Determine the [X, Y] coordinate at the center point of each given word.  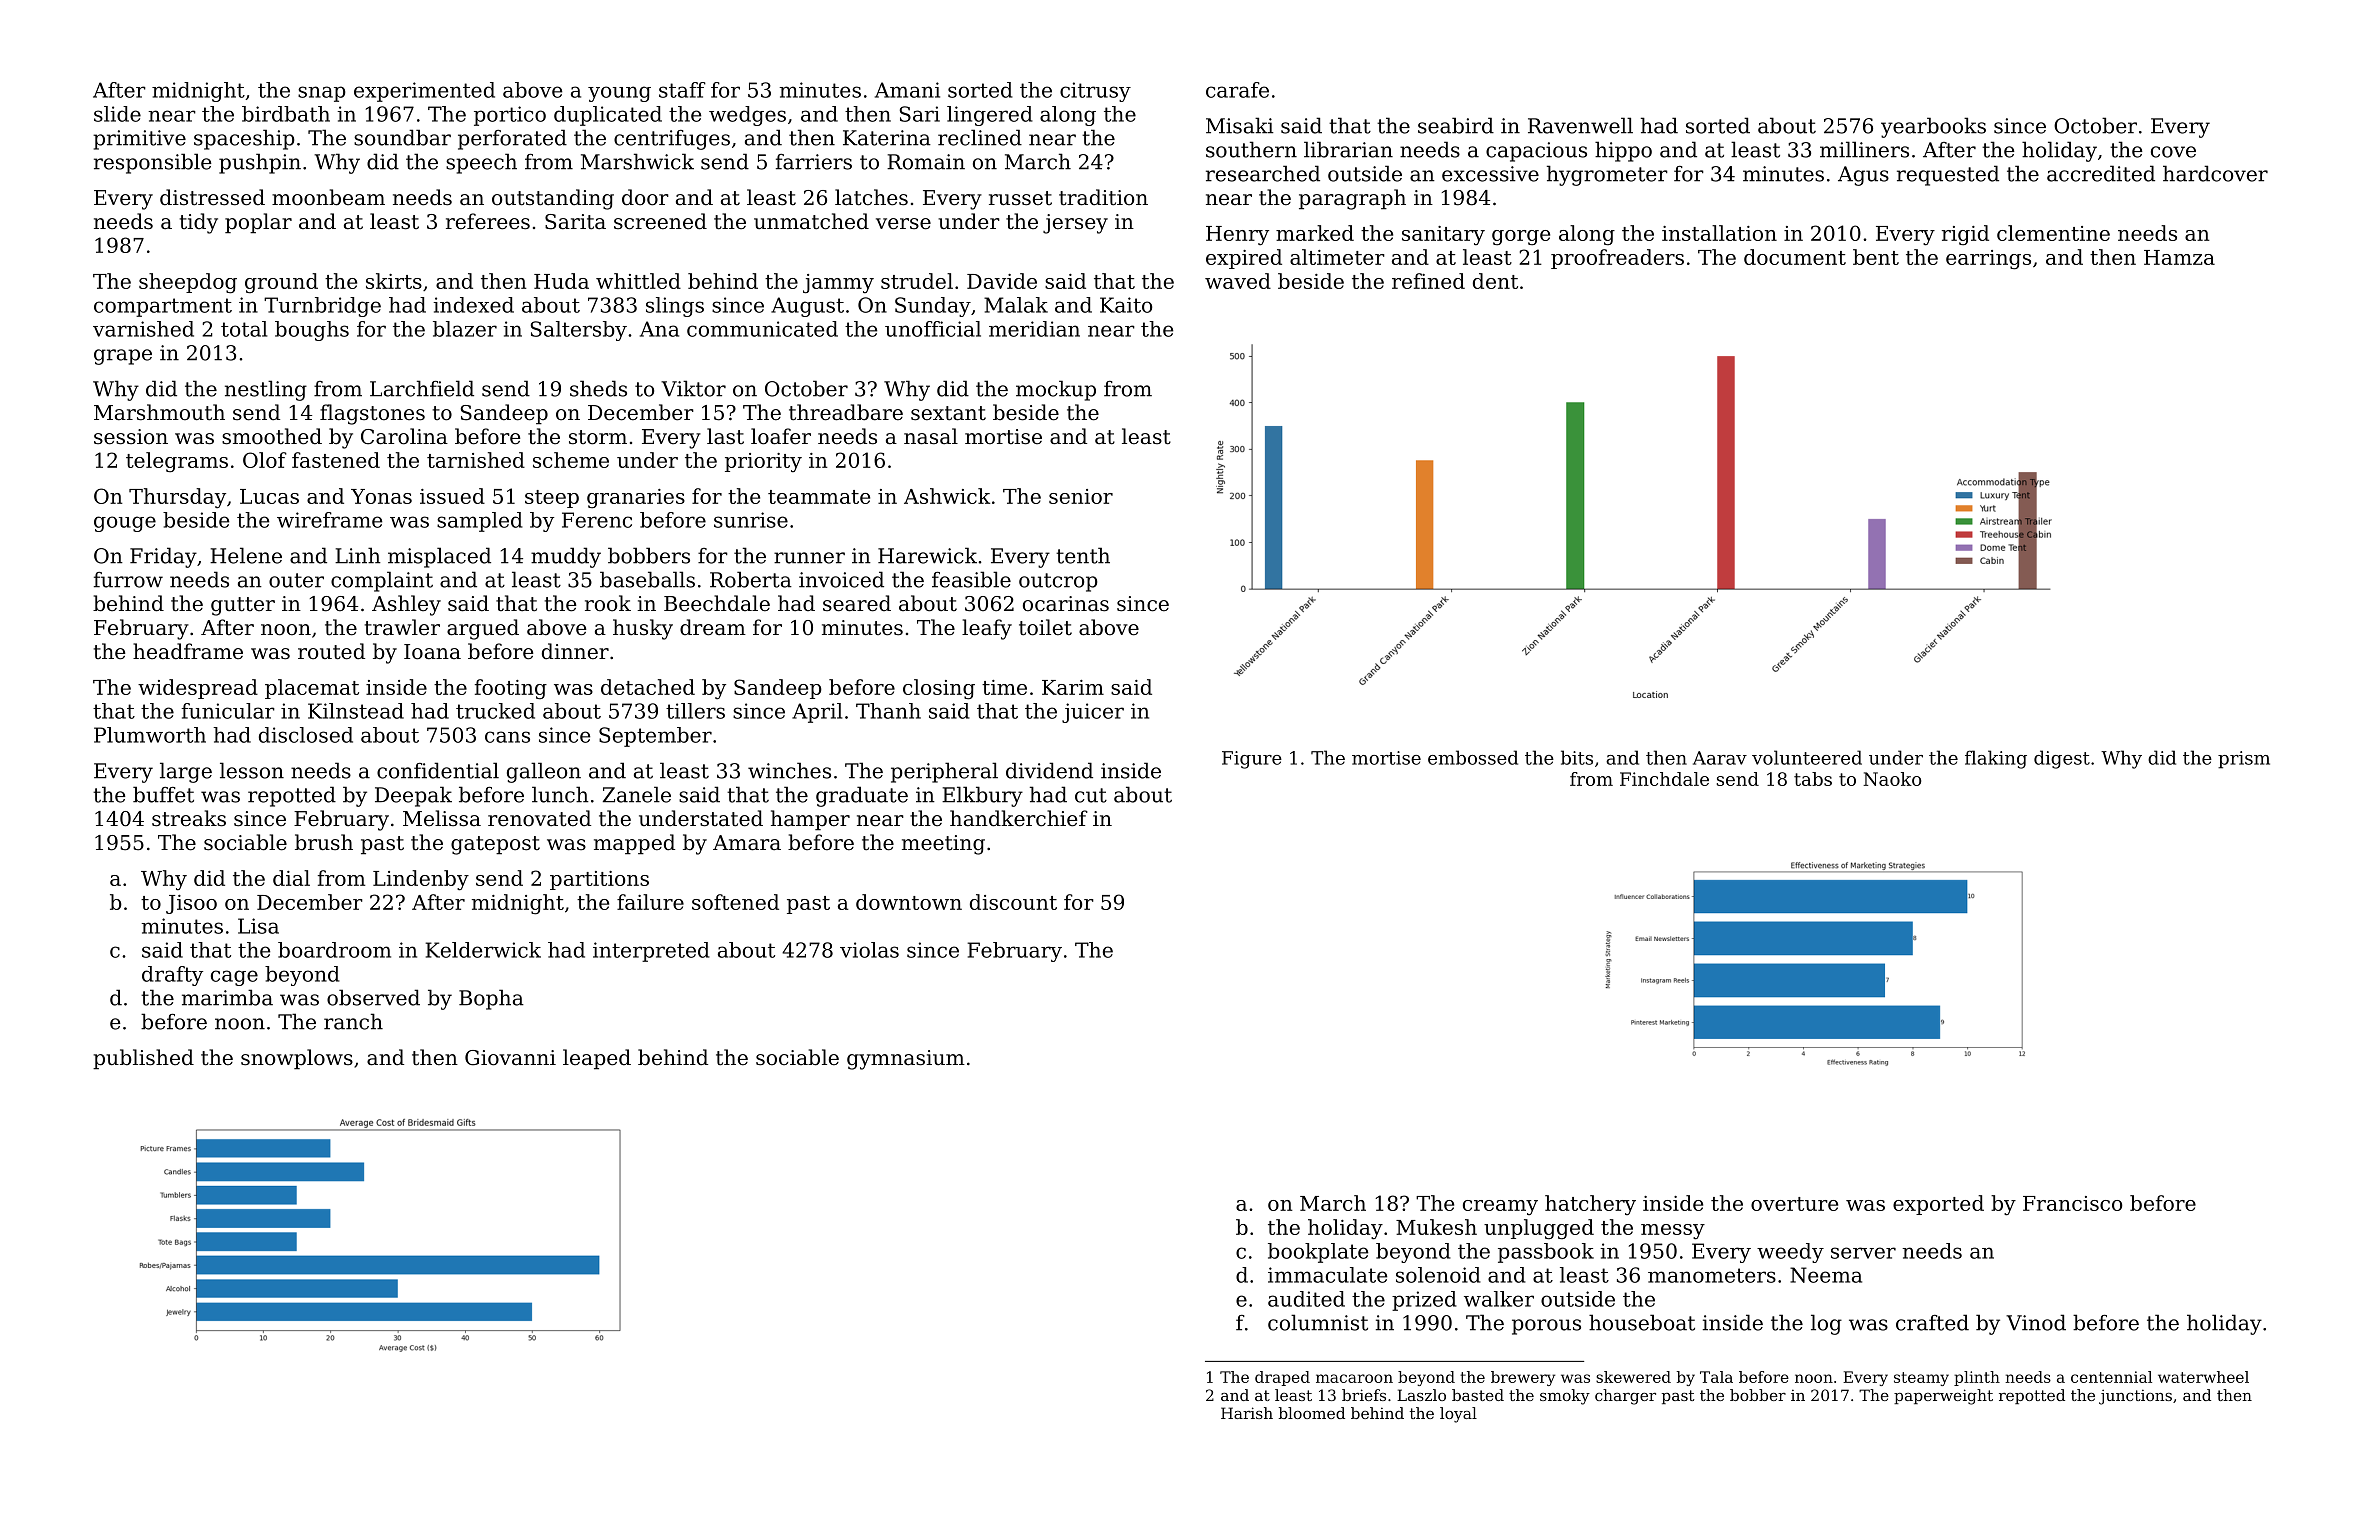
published [143, 1059]
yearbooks [1933, 127]
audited [1306, 1299]
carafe [1237, 90]
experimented [424, 92]
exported [1938, 1205]
